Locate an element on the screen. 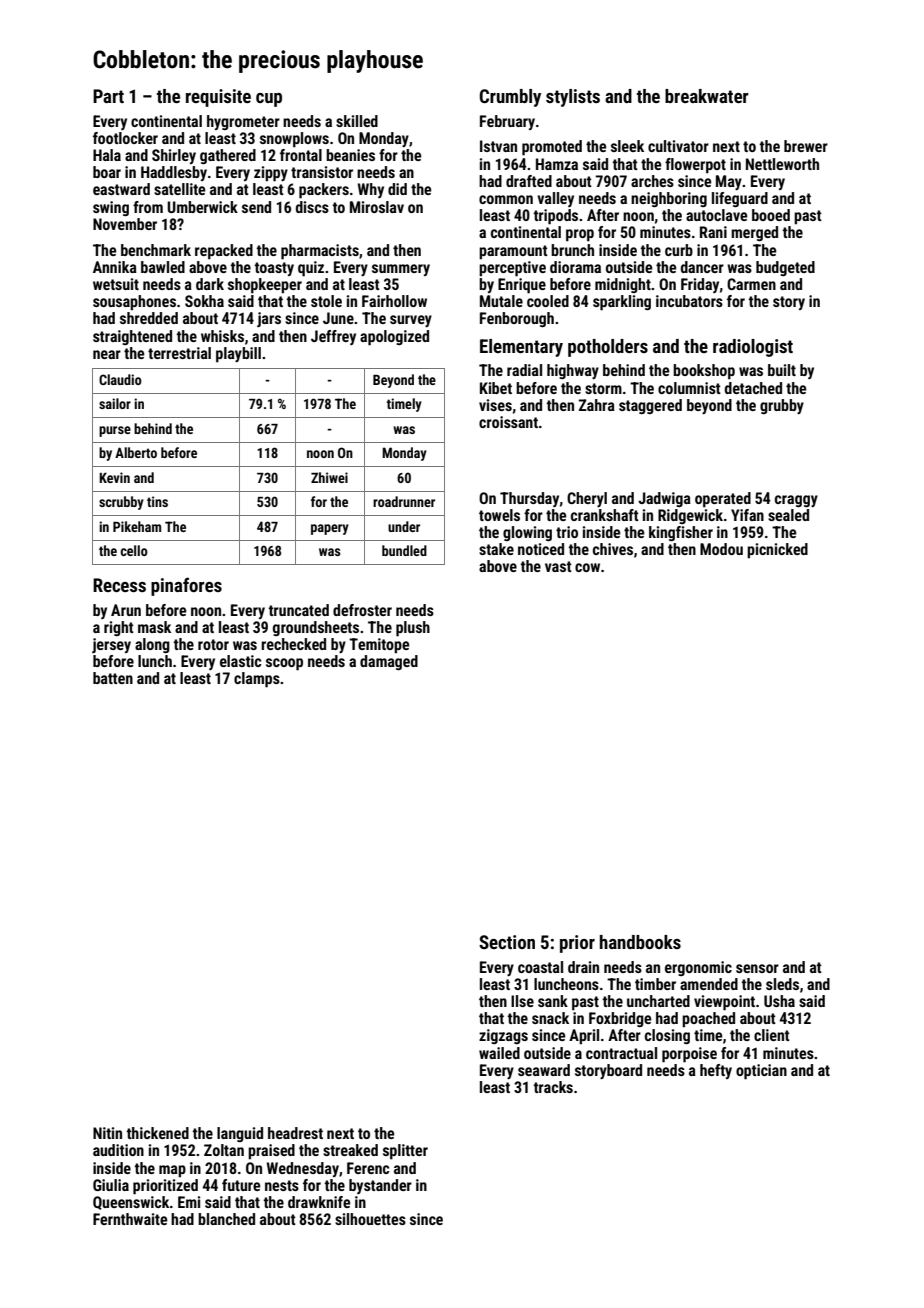  damaged is located at coordinates (389, 662).
